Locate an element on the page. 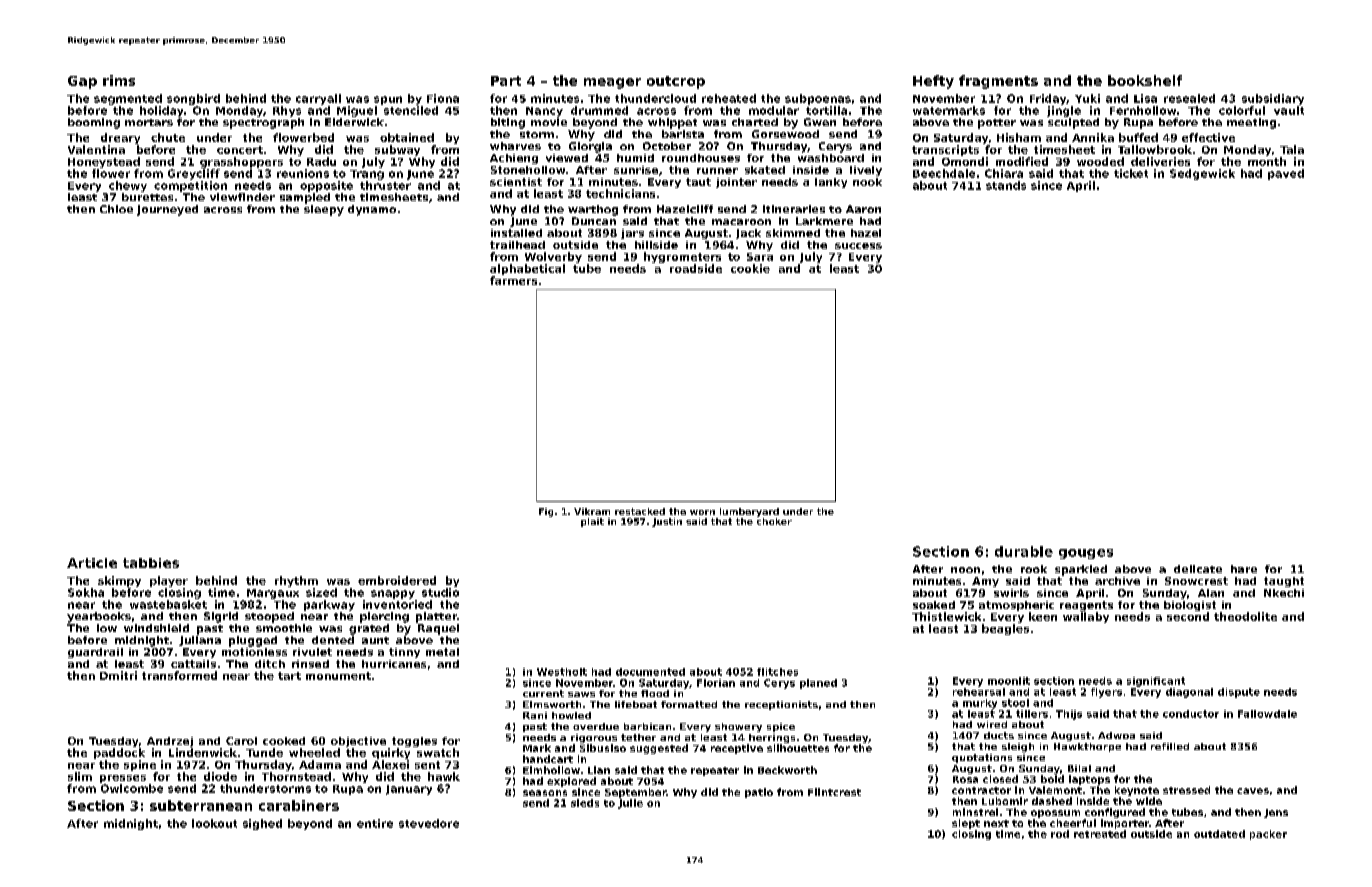  smoothie is located at coordinates (284, 628).
